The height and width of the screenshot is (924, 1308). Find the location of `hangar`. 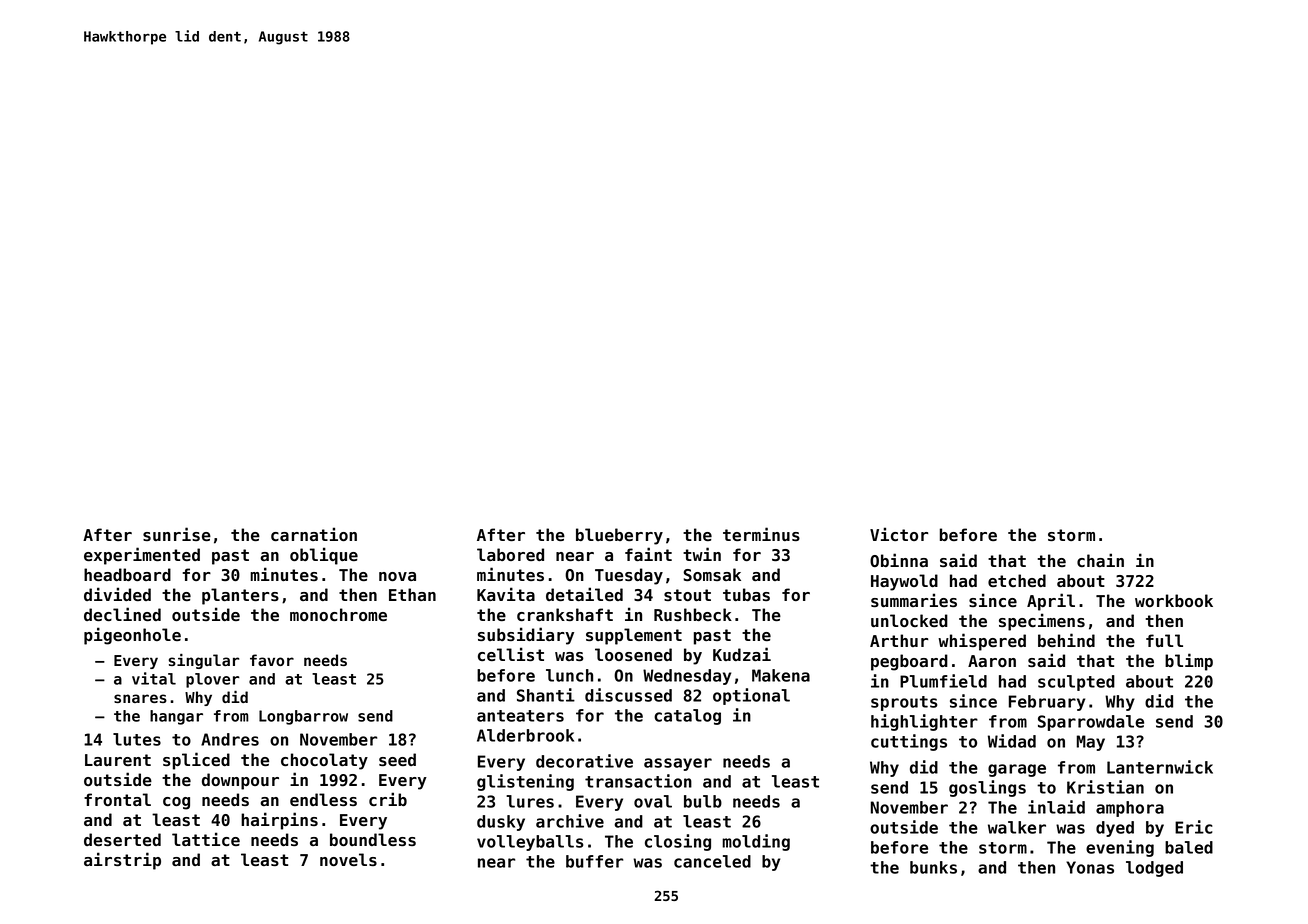

hangar is located at coordinates (176, 717).
